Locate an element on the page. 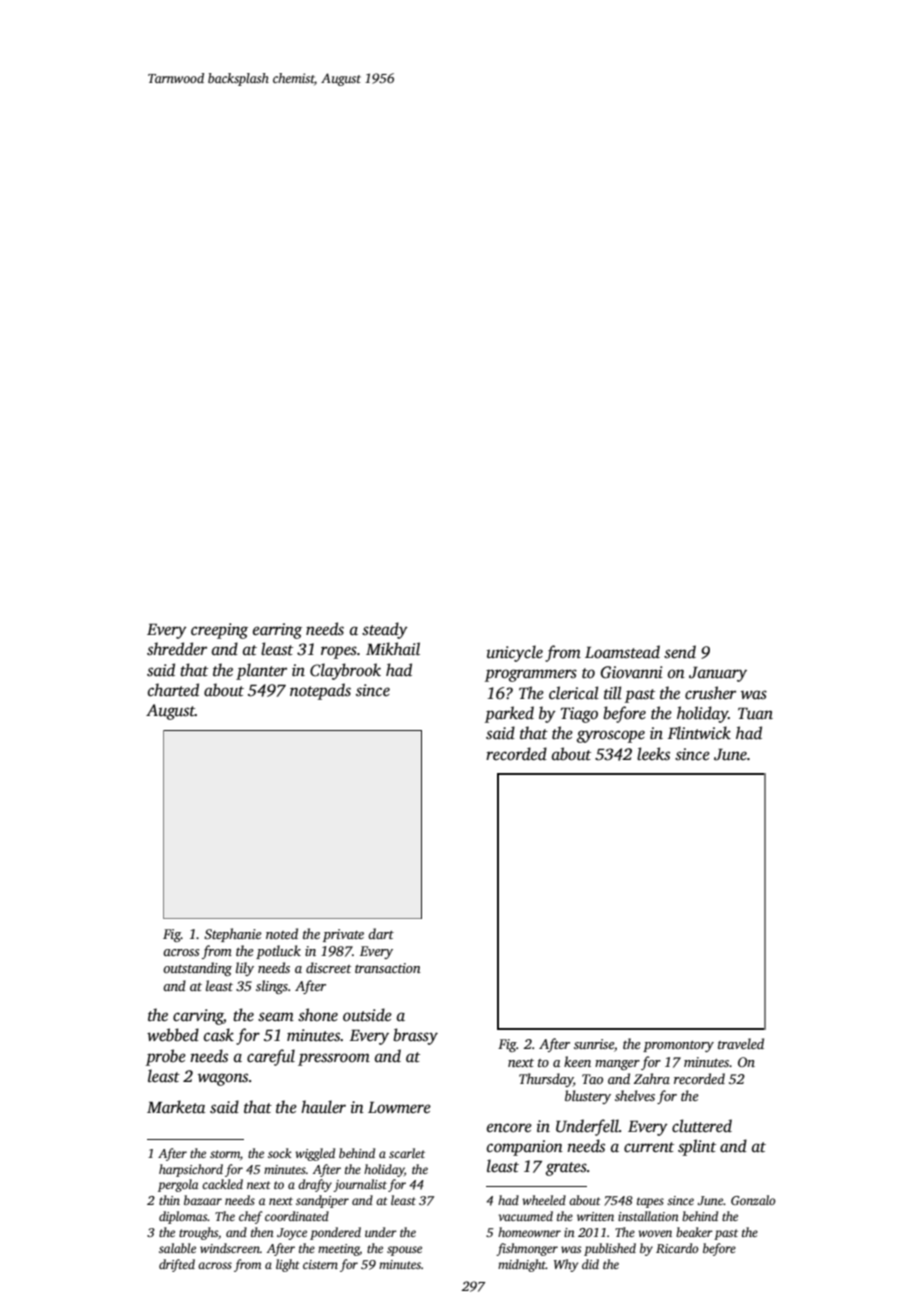 The height and width of the image is (1314, 924). transaction is located at coordinates (388, 968).
